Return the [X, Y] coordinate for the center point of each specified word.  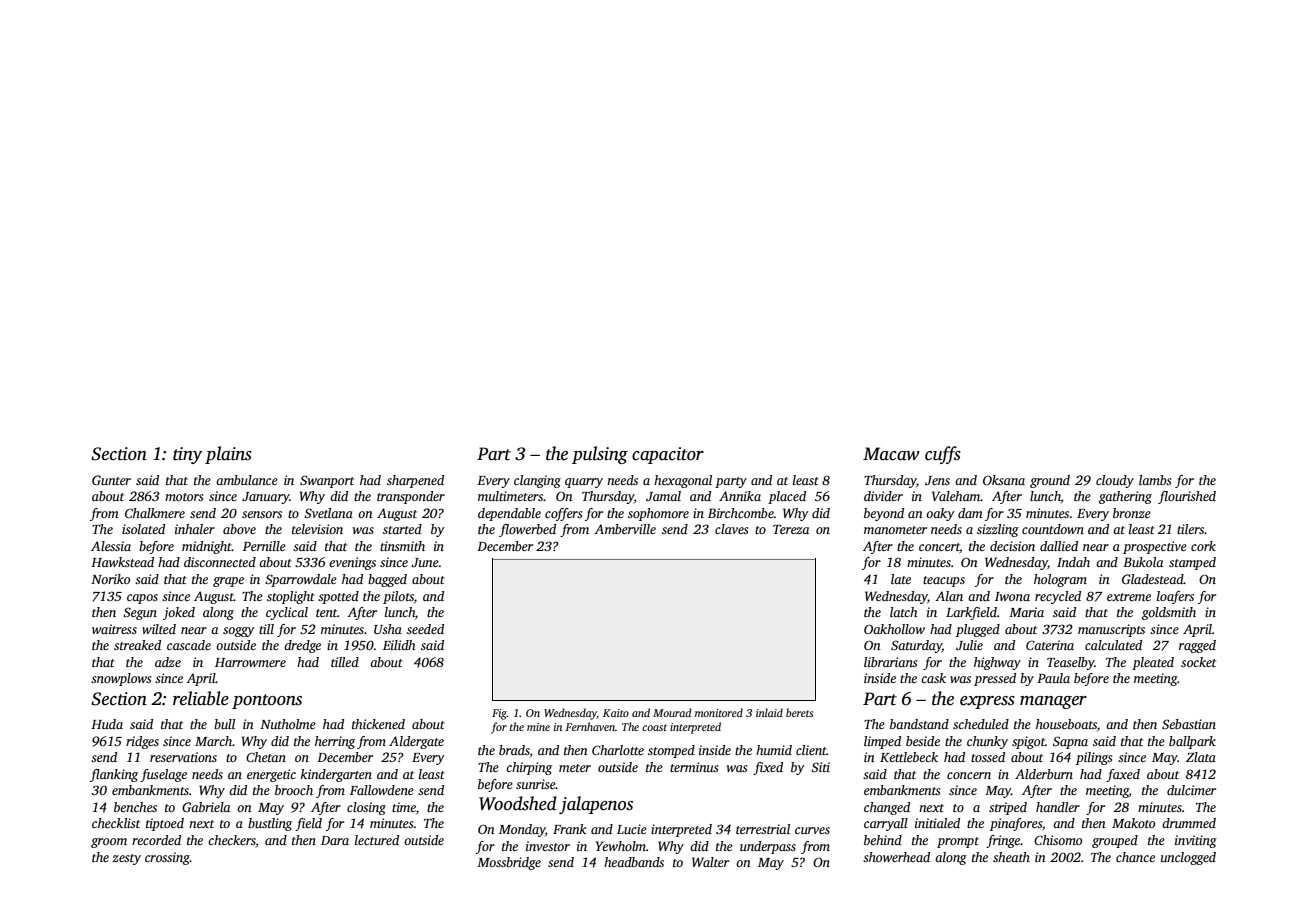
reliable [201, 698]
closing [366, 808]
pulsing [600, 455]
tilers [1190, 529]
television [317, 529]
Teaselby [1071, 663]
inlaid [769, 712]
